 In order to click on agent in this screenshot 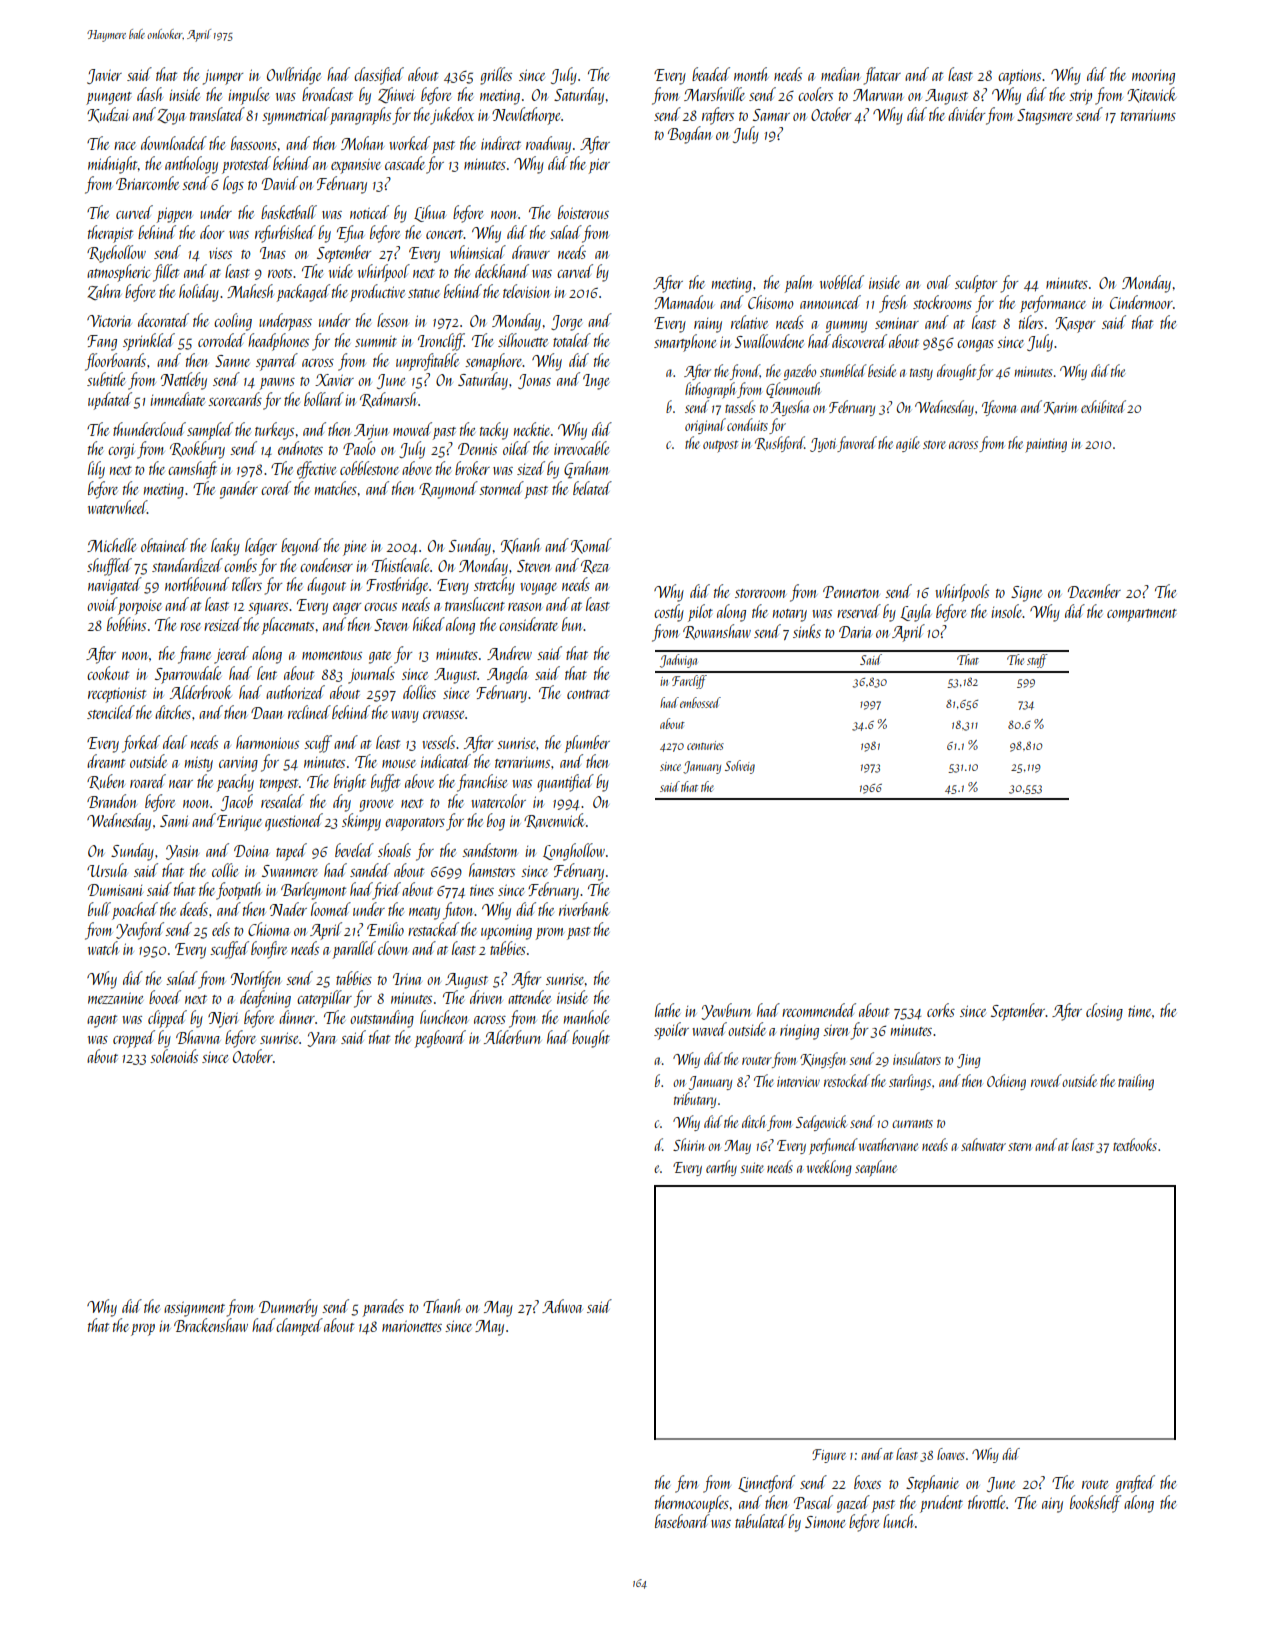, I will do `click(102, 1021)`.
